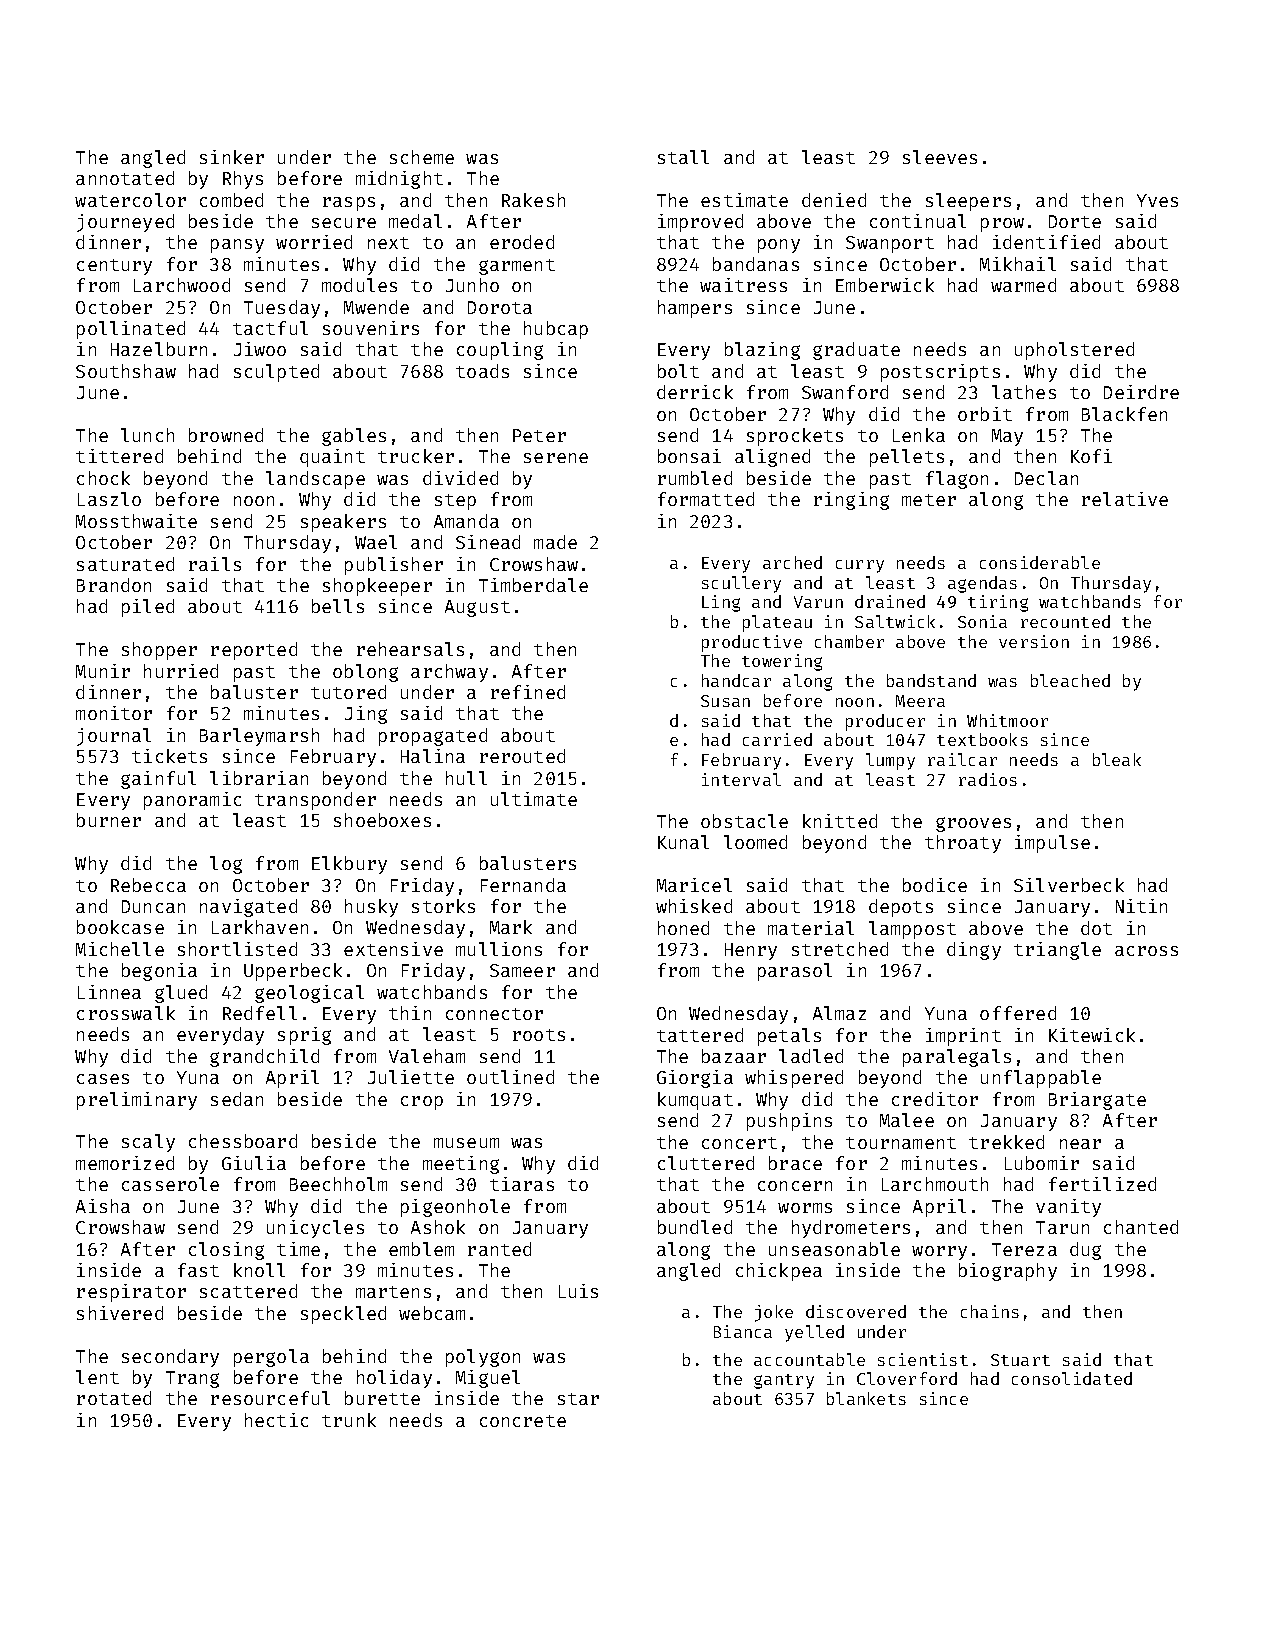  What do you see at coordinates (276, 1420) in the image?
I see `hectic` at bounding box center [276, 1420].
